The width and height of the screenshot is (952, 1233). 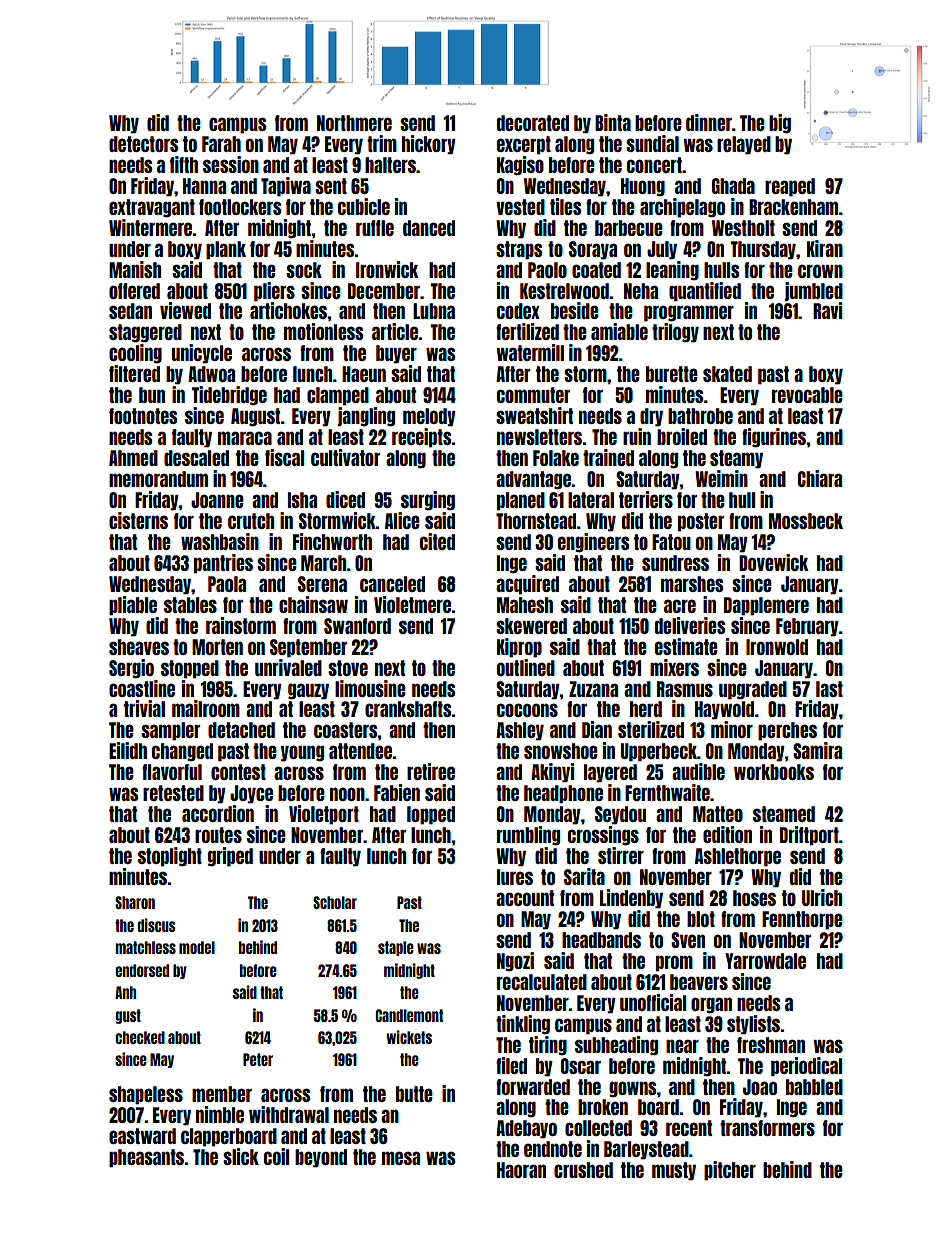 I want to click on slick, so click(x=241, y=1156).
